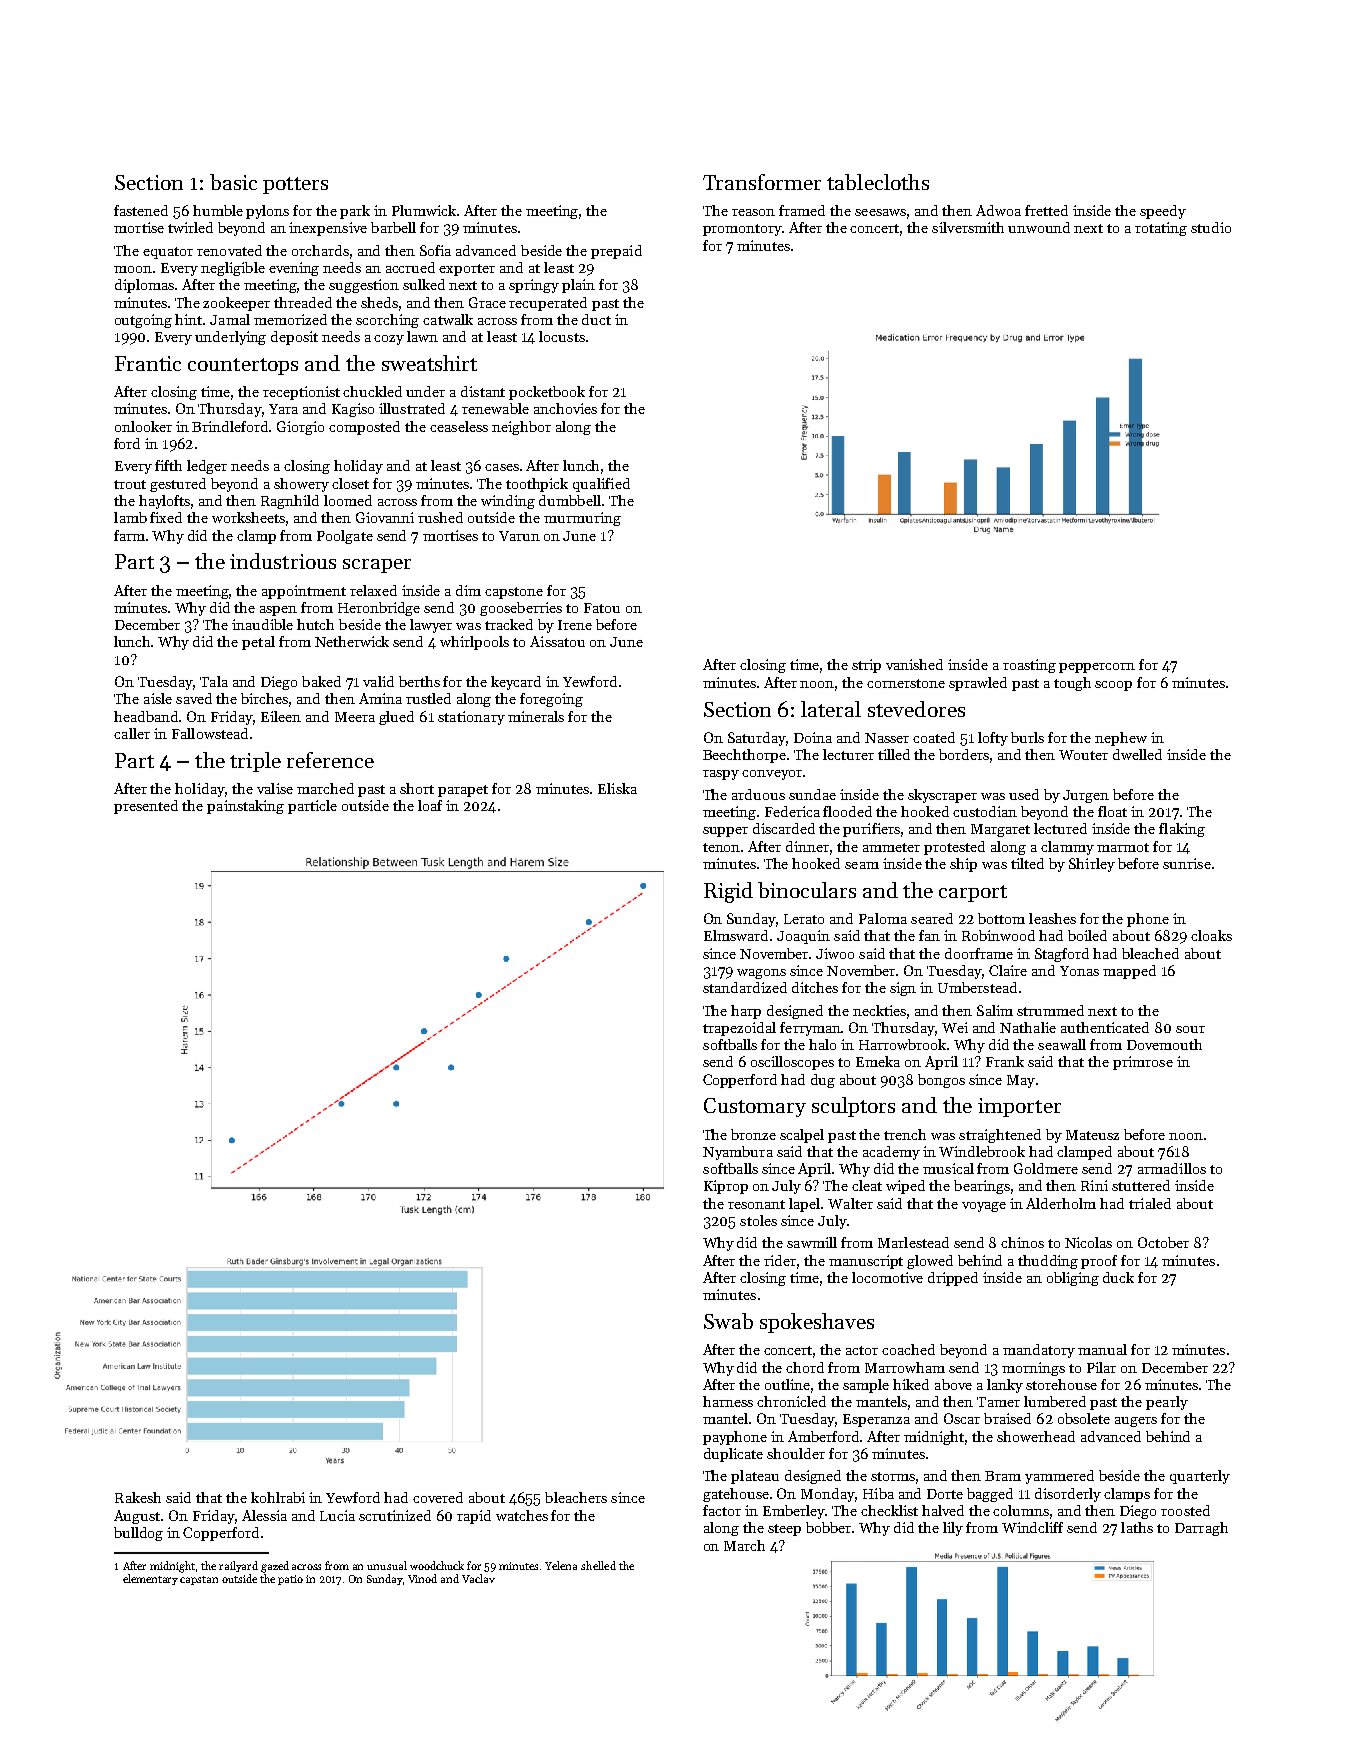  I want to click on kohlrabi, so click(278, 1497).
